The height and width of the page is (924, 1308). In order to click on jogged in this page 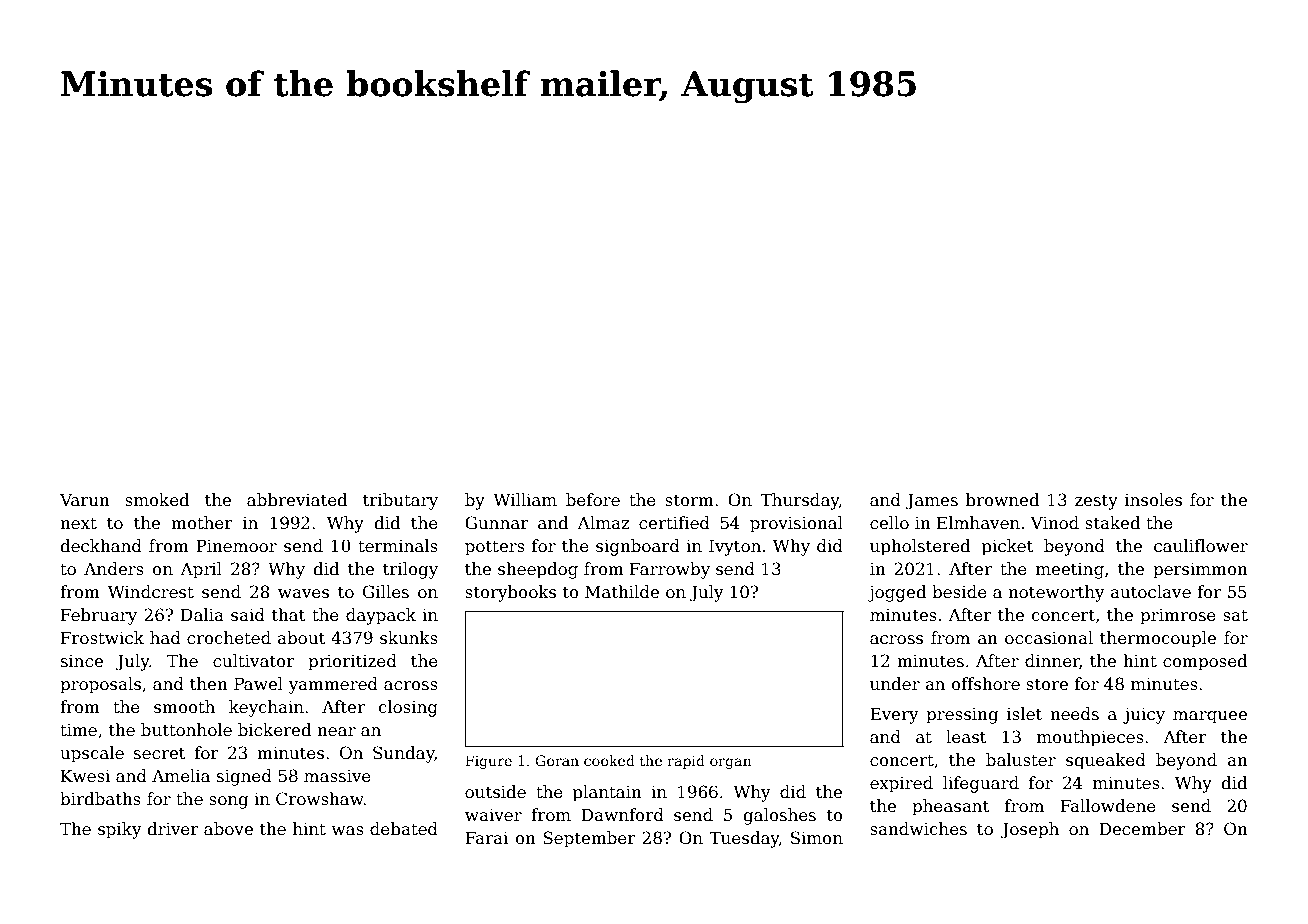, I will do `click(897, 593)`.
